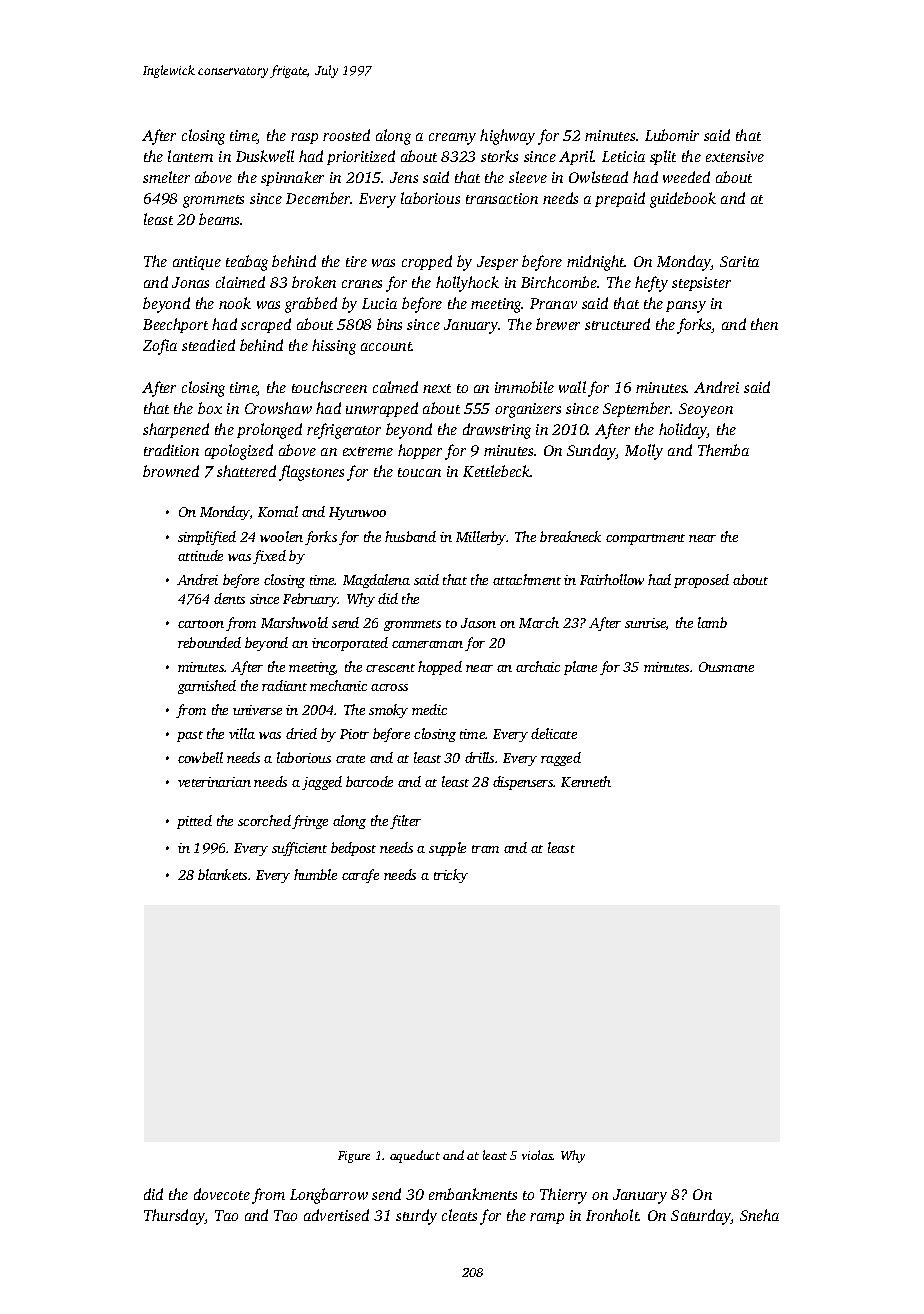 This screenshot has height=1314, width=924. What do you see at coordinates (644, 452) in the screenshot?
I see `Molly` at bounding box center [644, 452].
